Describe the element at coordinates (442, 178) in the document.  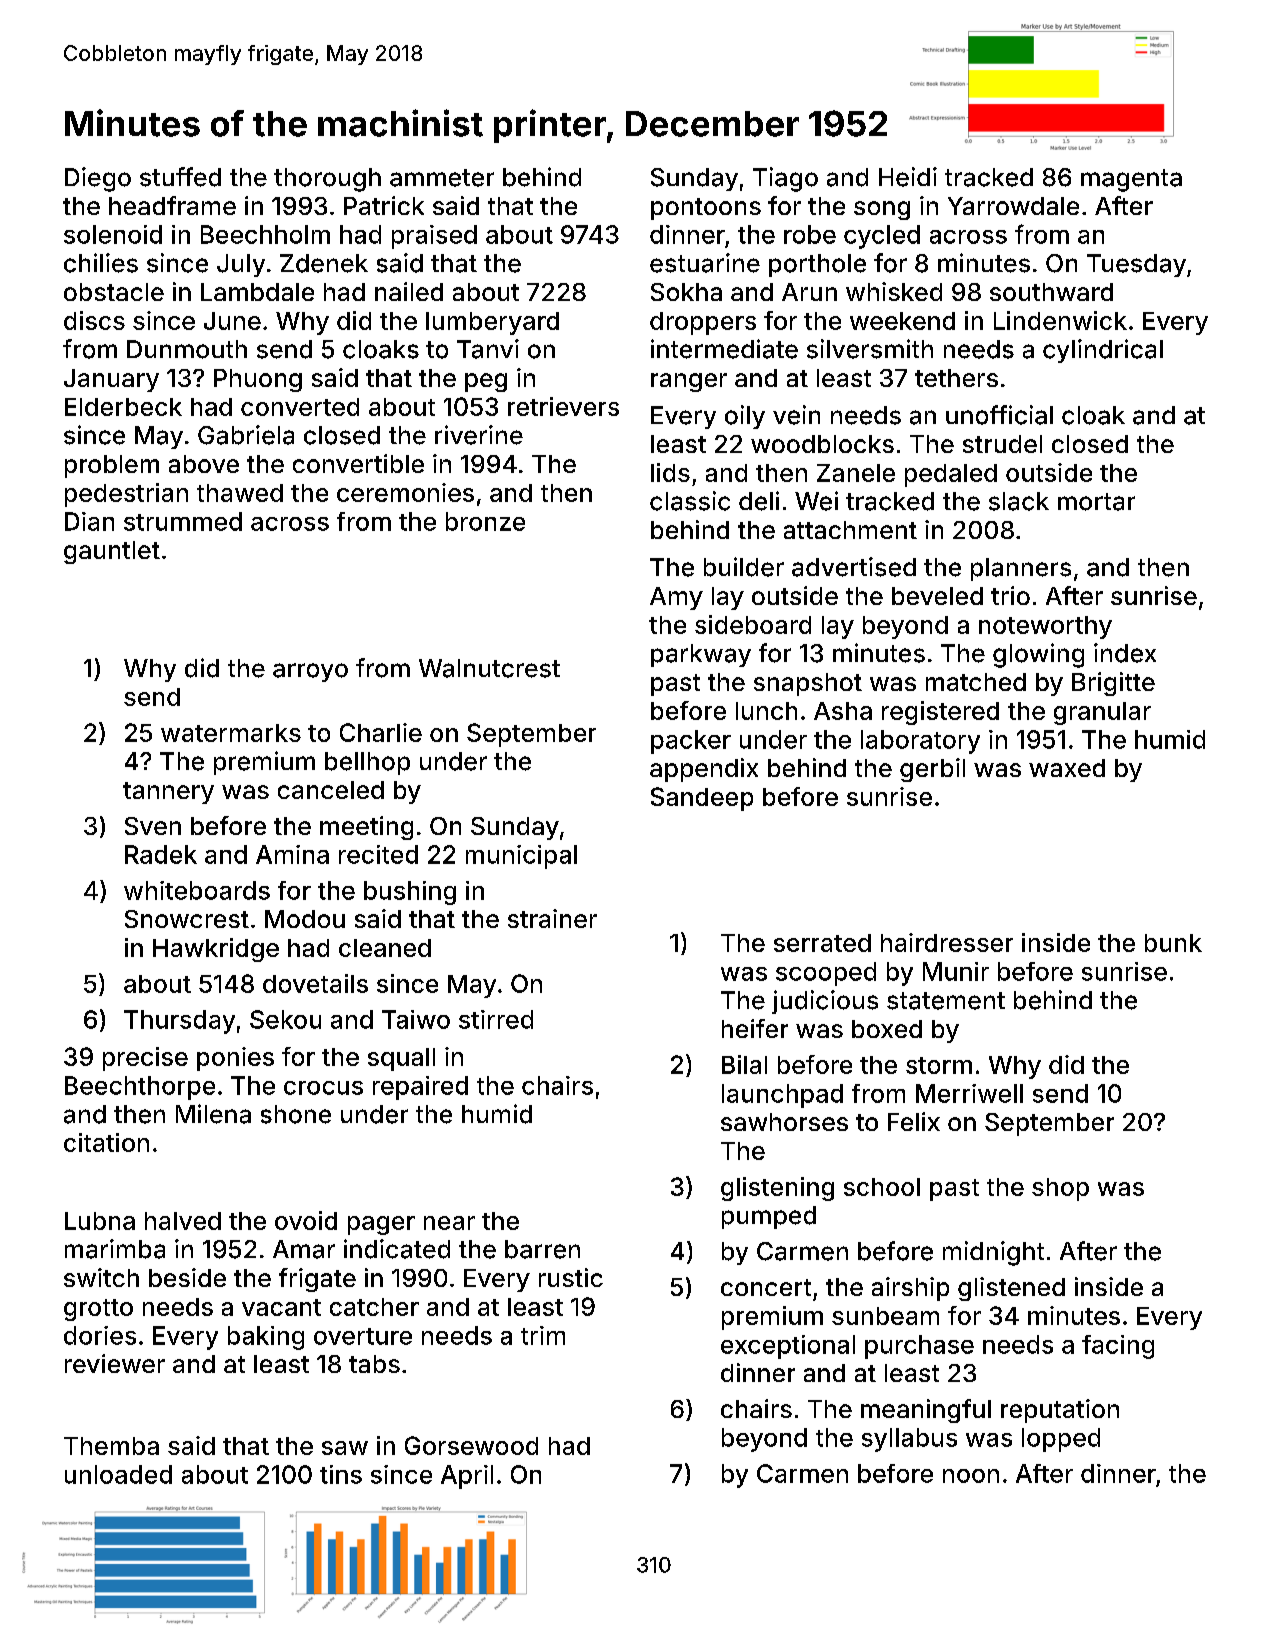
I see `ammeter` at that location.
